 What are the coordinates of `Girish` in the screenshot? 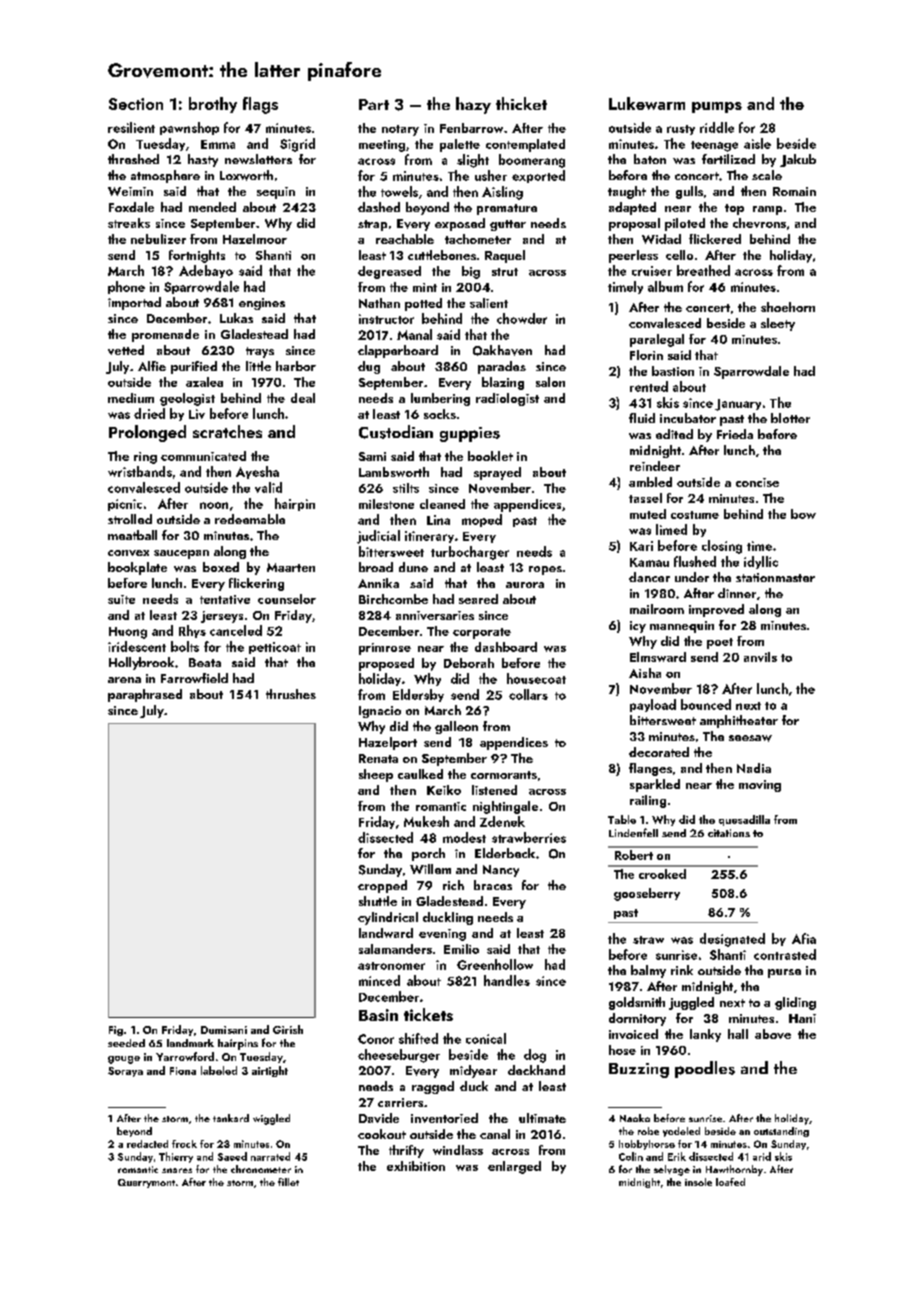 It's located at (288, 1029).
